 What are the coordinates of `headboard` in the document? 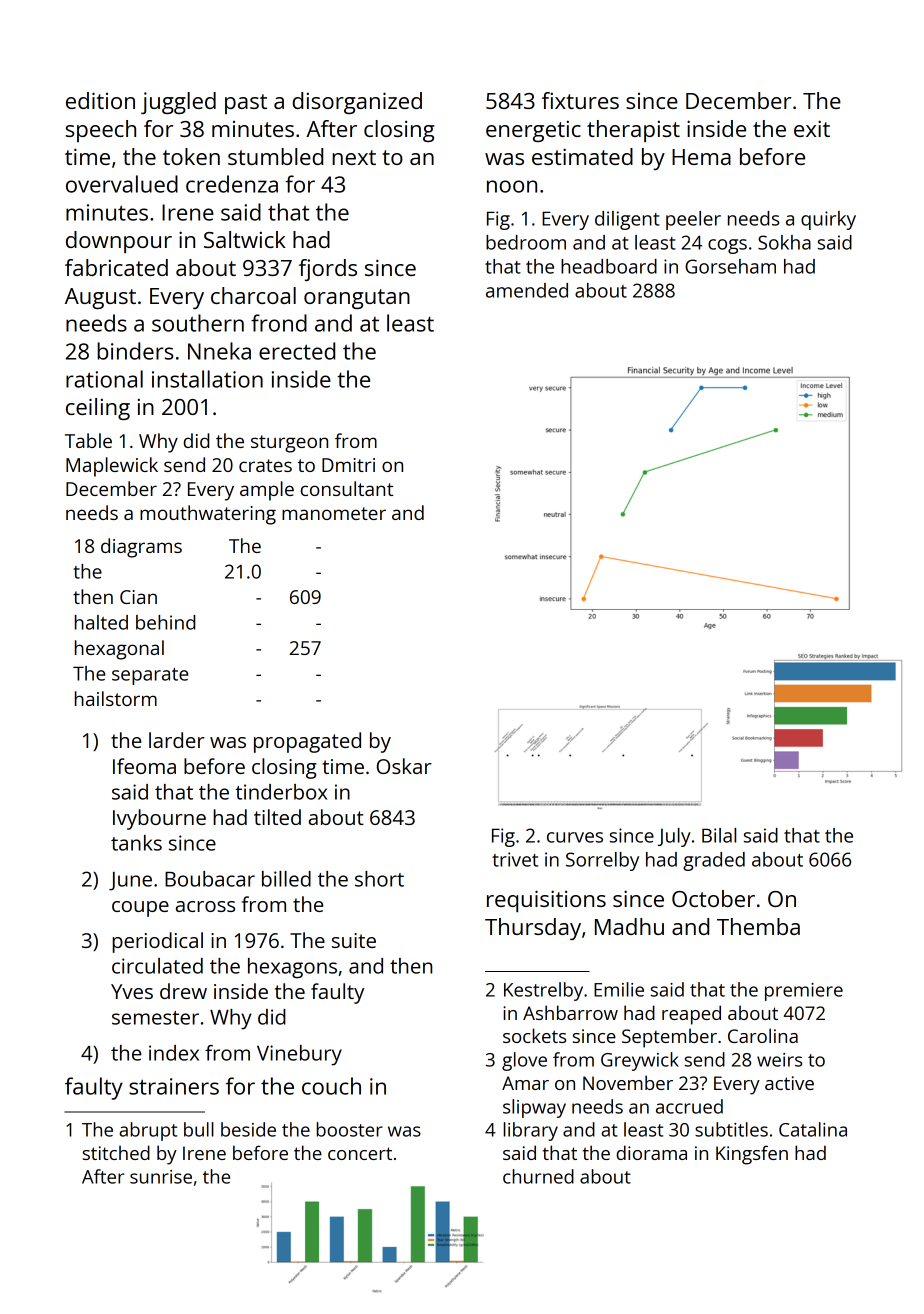 It's located at (609, 266).
